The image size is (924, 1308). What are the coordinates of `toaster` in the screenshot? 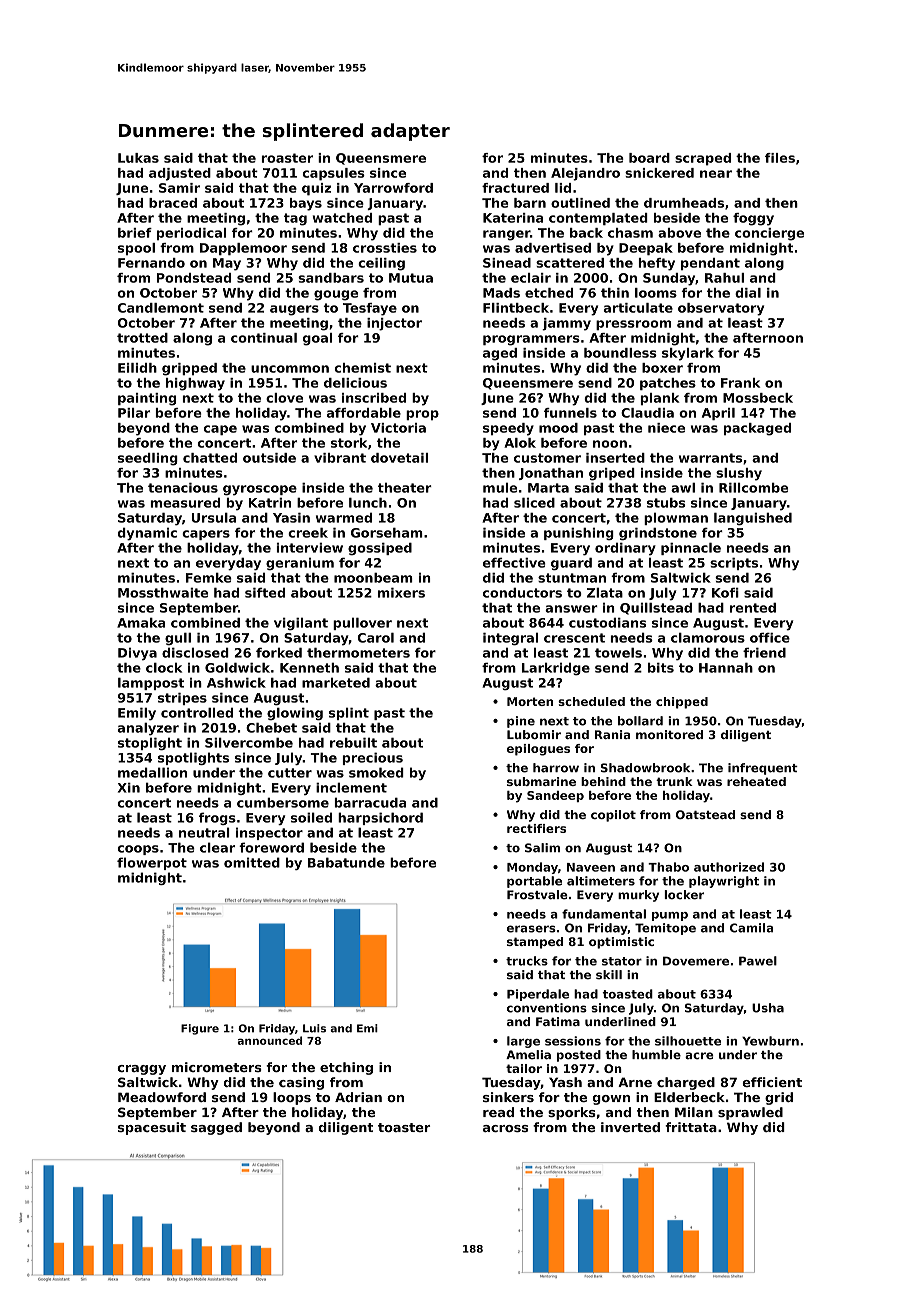 It's located at (404, 1127).
